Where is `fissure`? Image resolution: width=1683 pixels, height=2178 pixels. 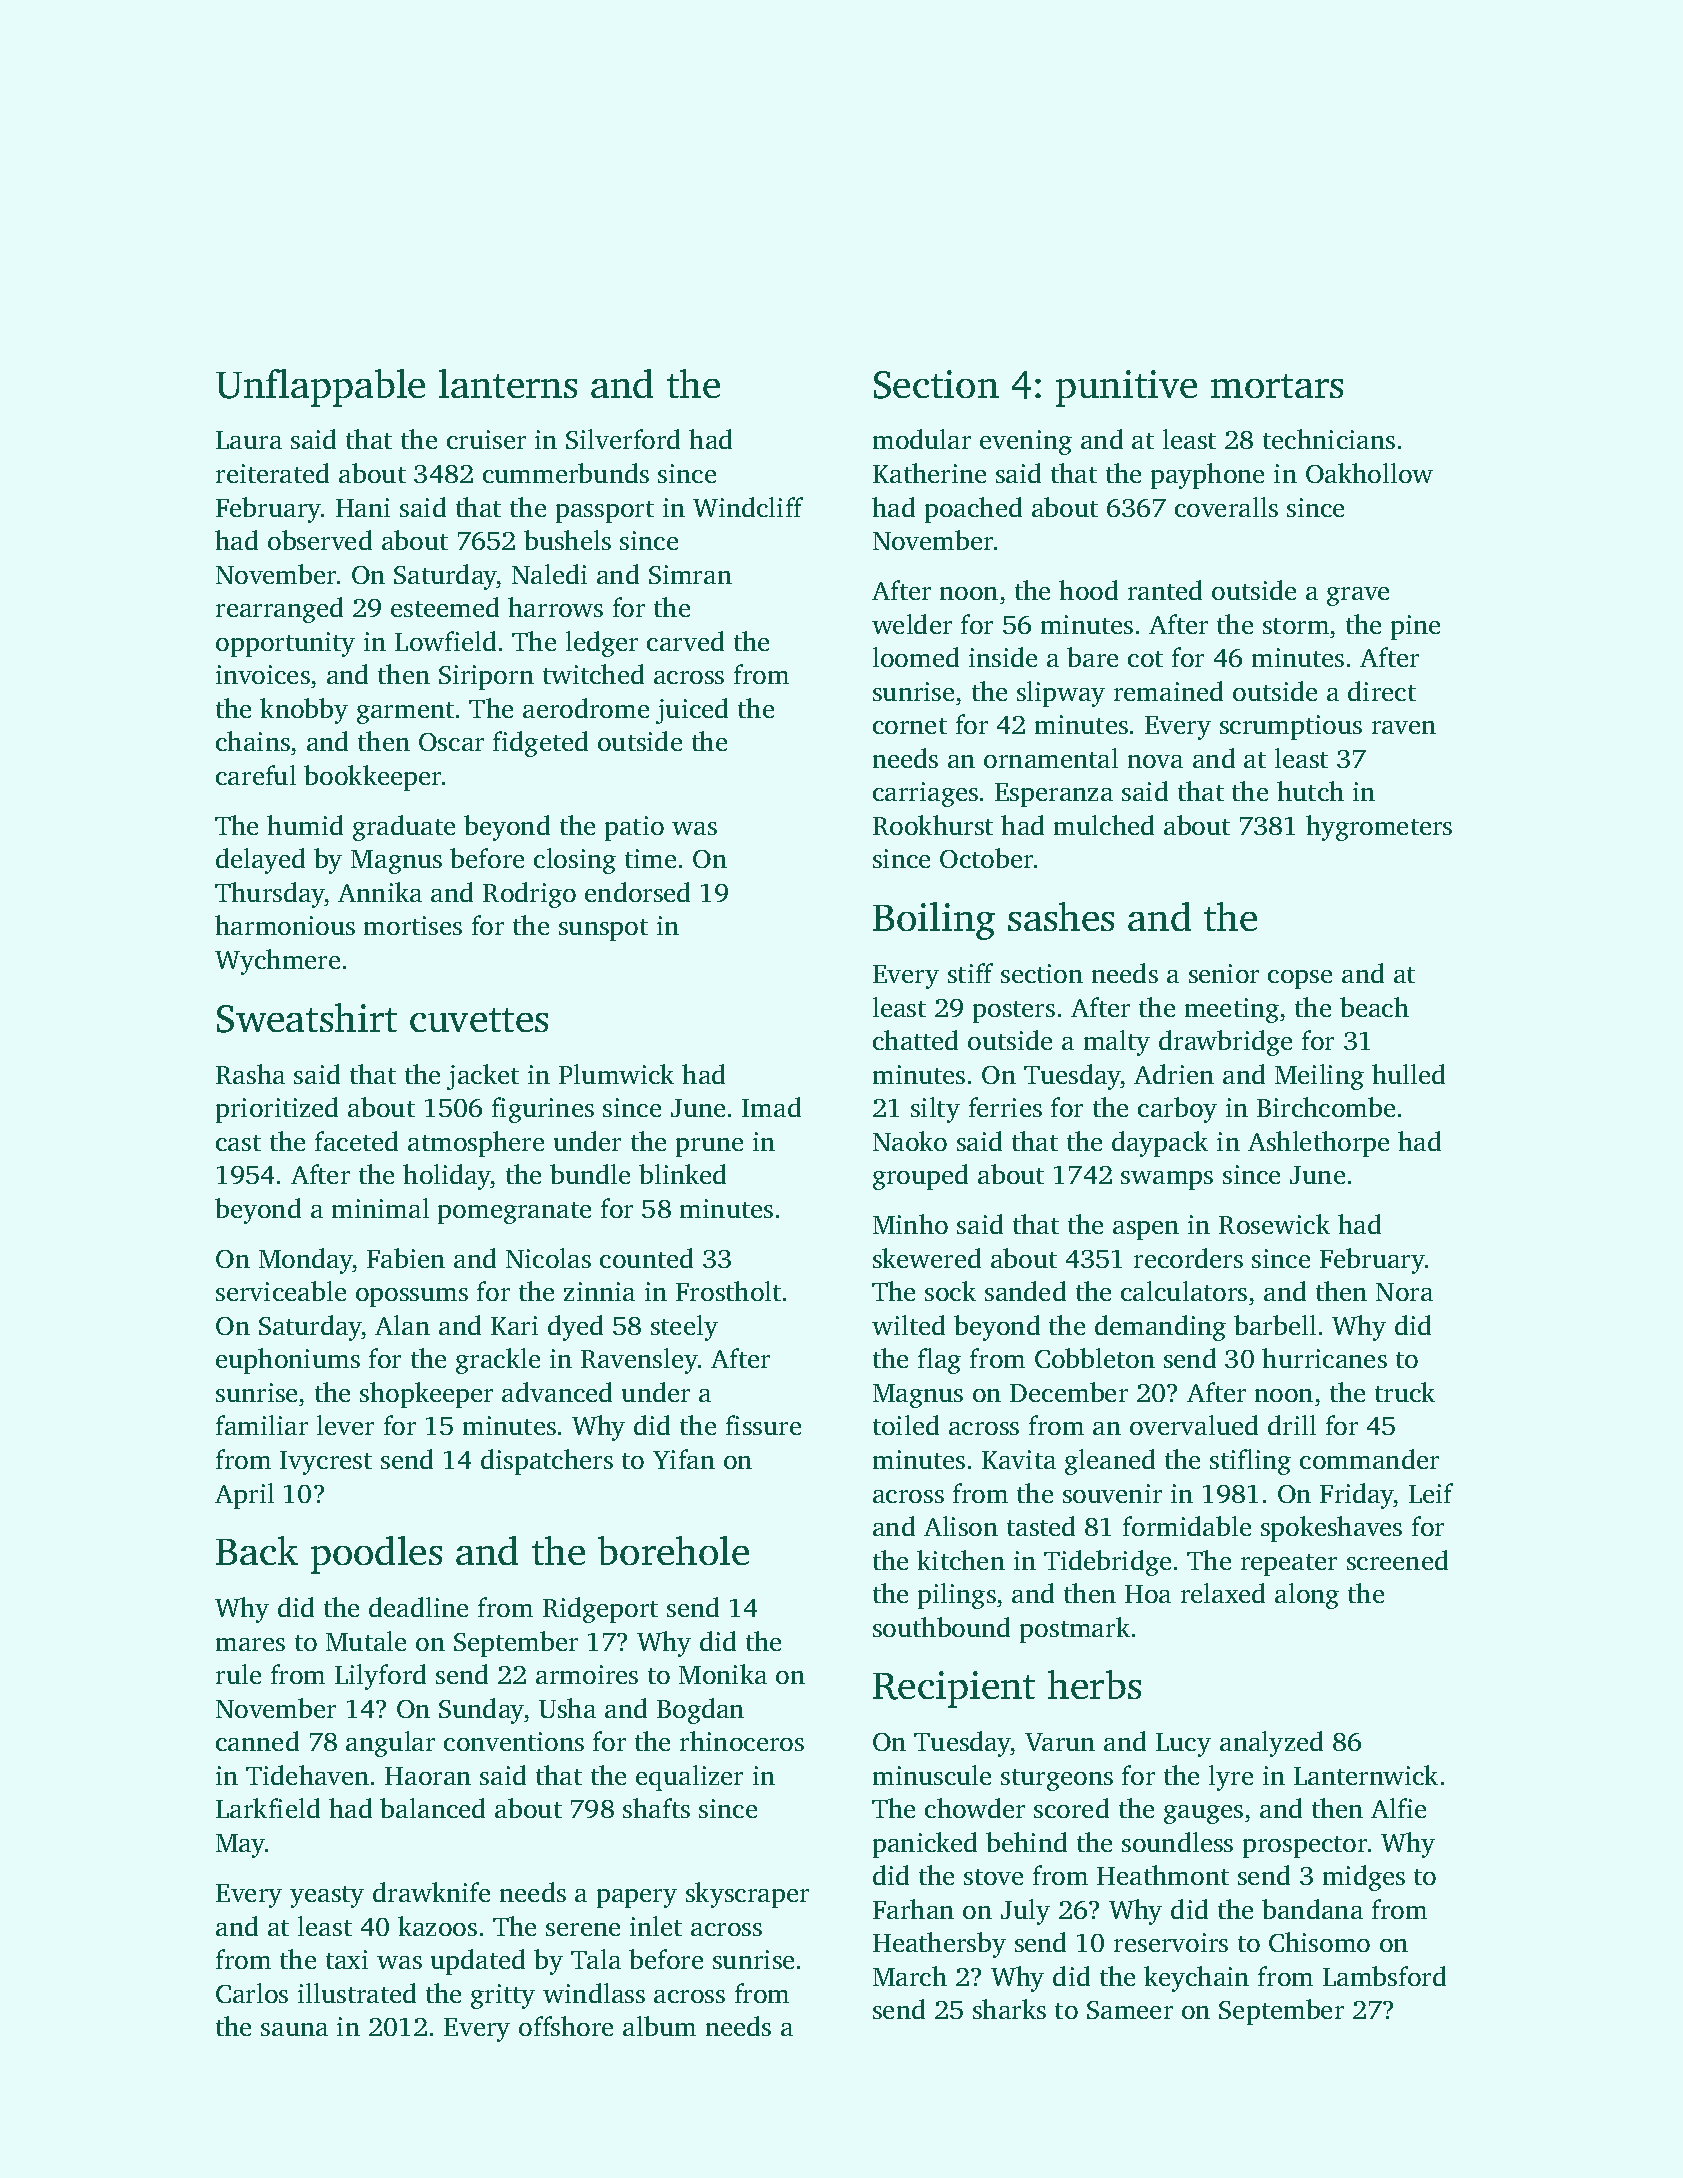
fissure is located at coordinates (763, 1425).
